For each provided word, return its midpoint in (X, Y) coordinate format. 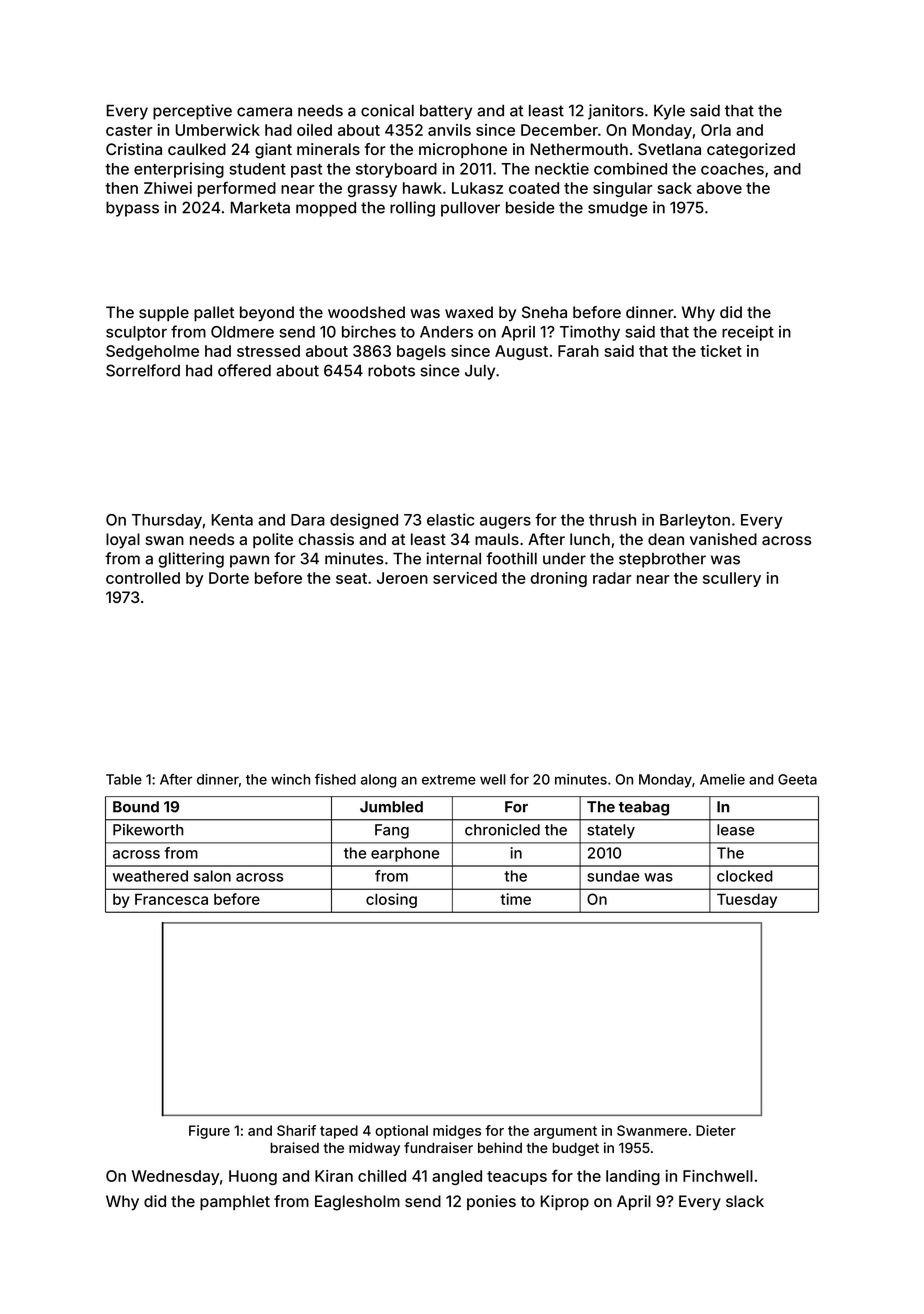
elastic (450, 519)
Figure (209, 1132)
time (515, 899)
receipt (748, 333)
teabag (644, 808)
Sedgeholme (152, 352)
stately (611, 831)
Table (124, 779)
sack (675, 188)
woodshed (366, 312)
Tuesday (747, 900)
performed (237, 189)
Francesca (171, 899)
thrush (612, 520)
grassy (372, 191)
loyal (123, 541)
